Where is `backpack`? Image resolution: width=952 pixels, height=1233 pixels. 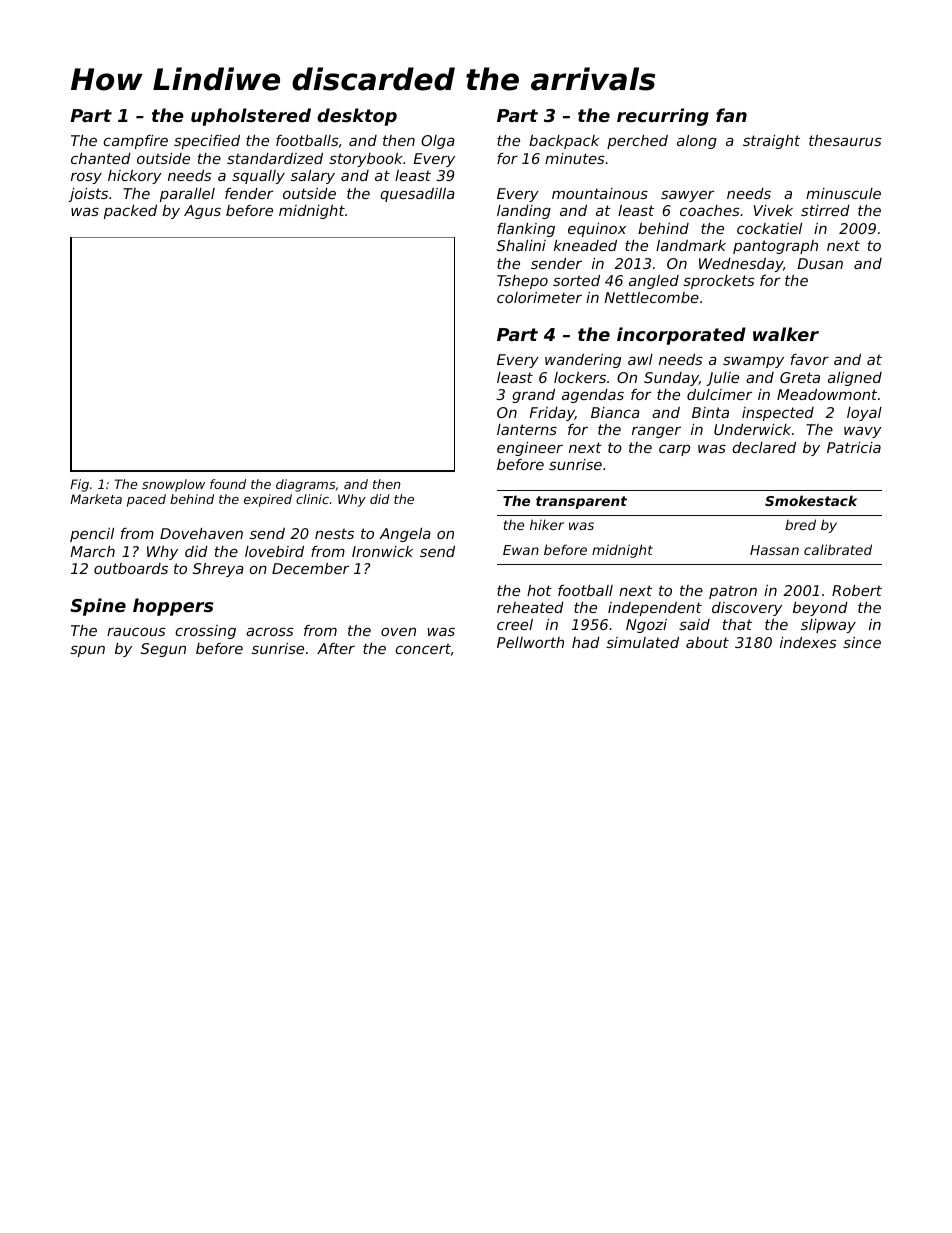
backpack is located at coordinates (564, 142).
